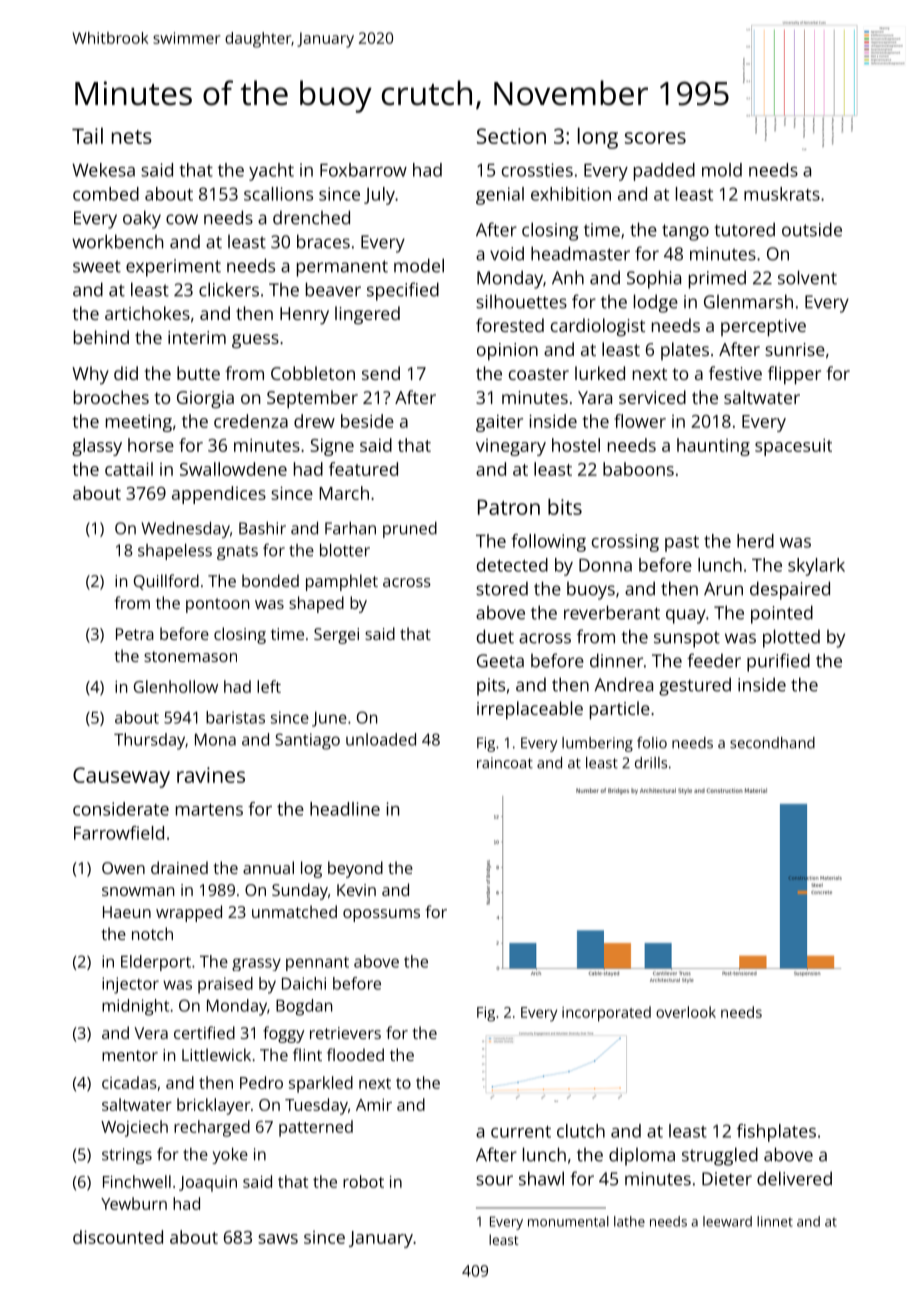  I want to click on mold, so click(722, 170).
